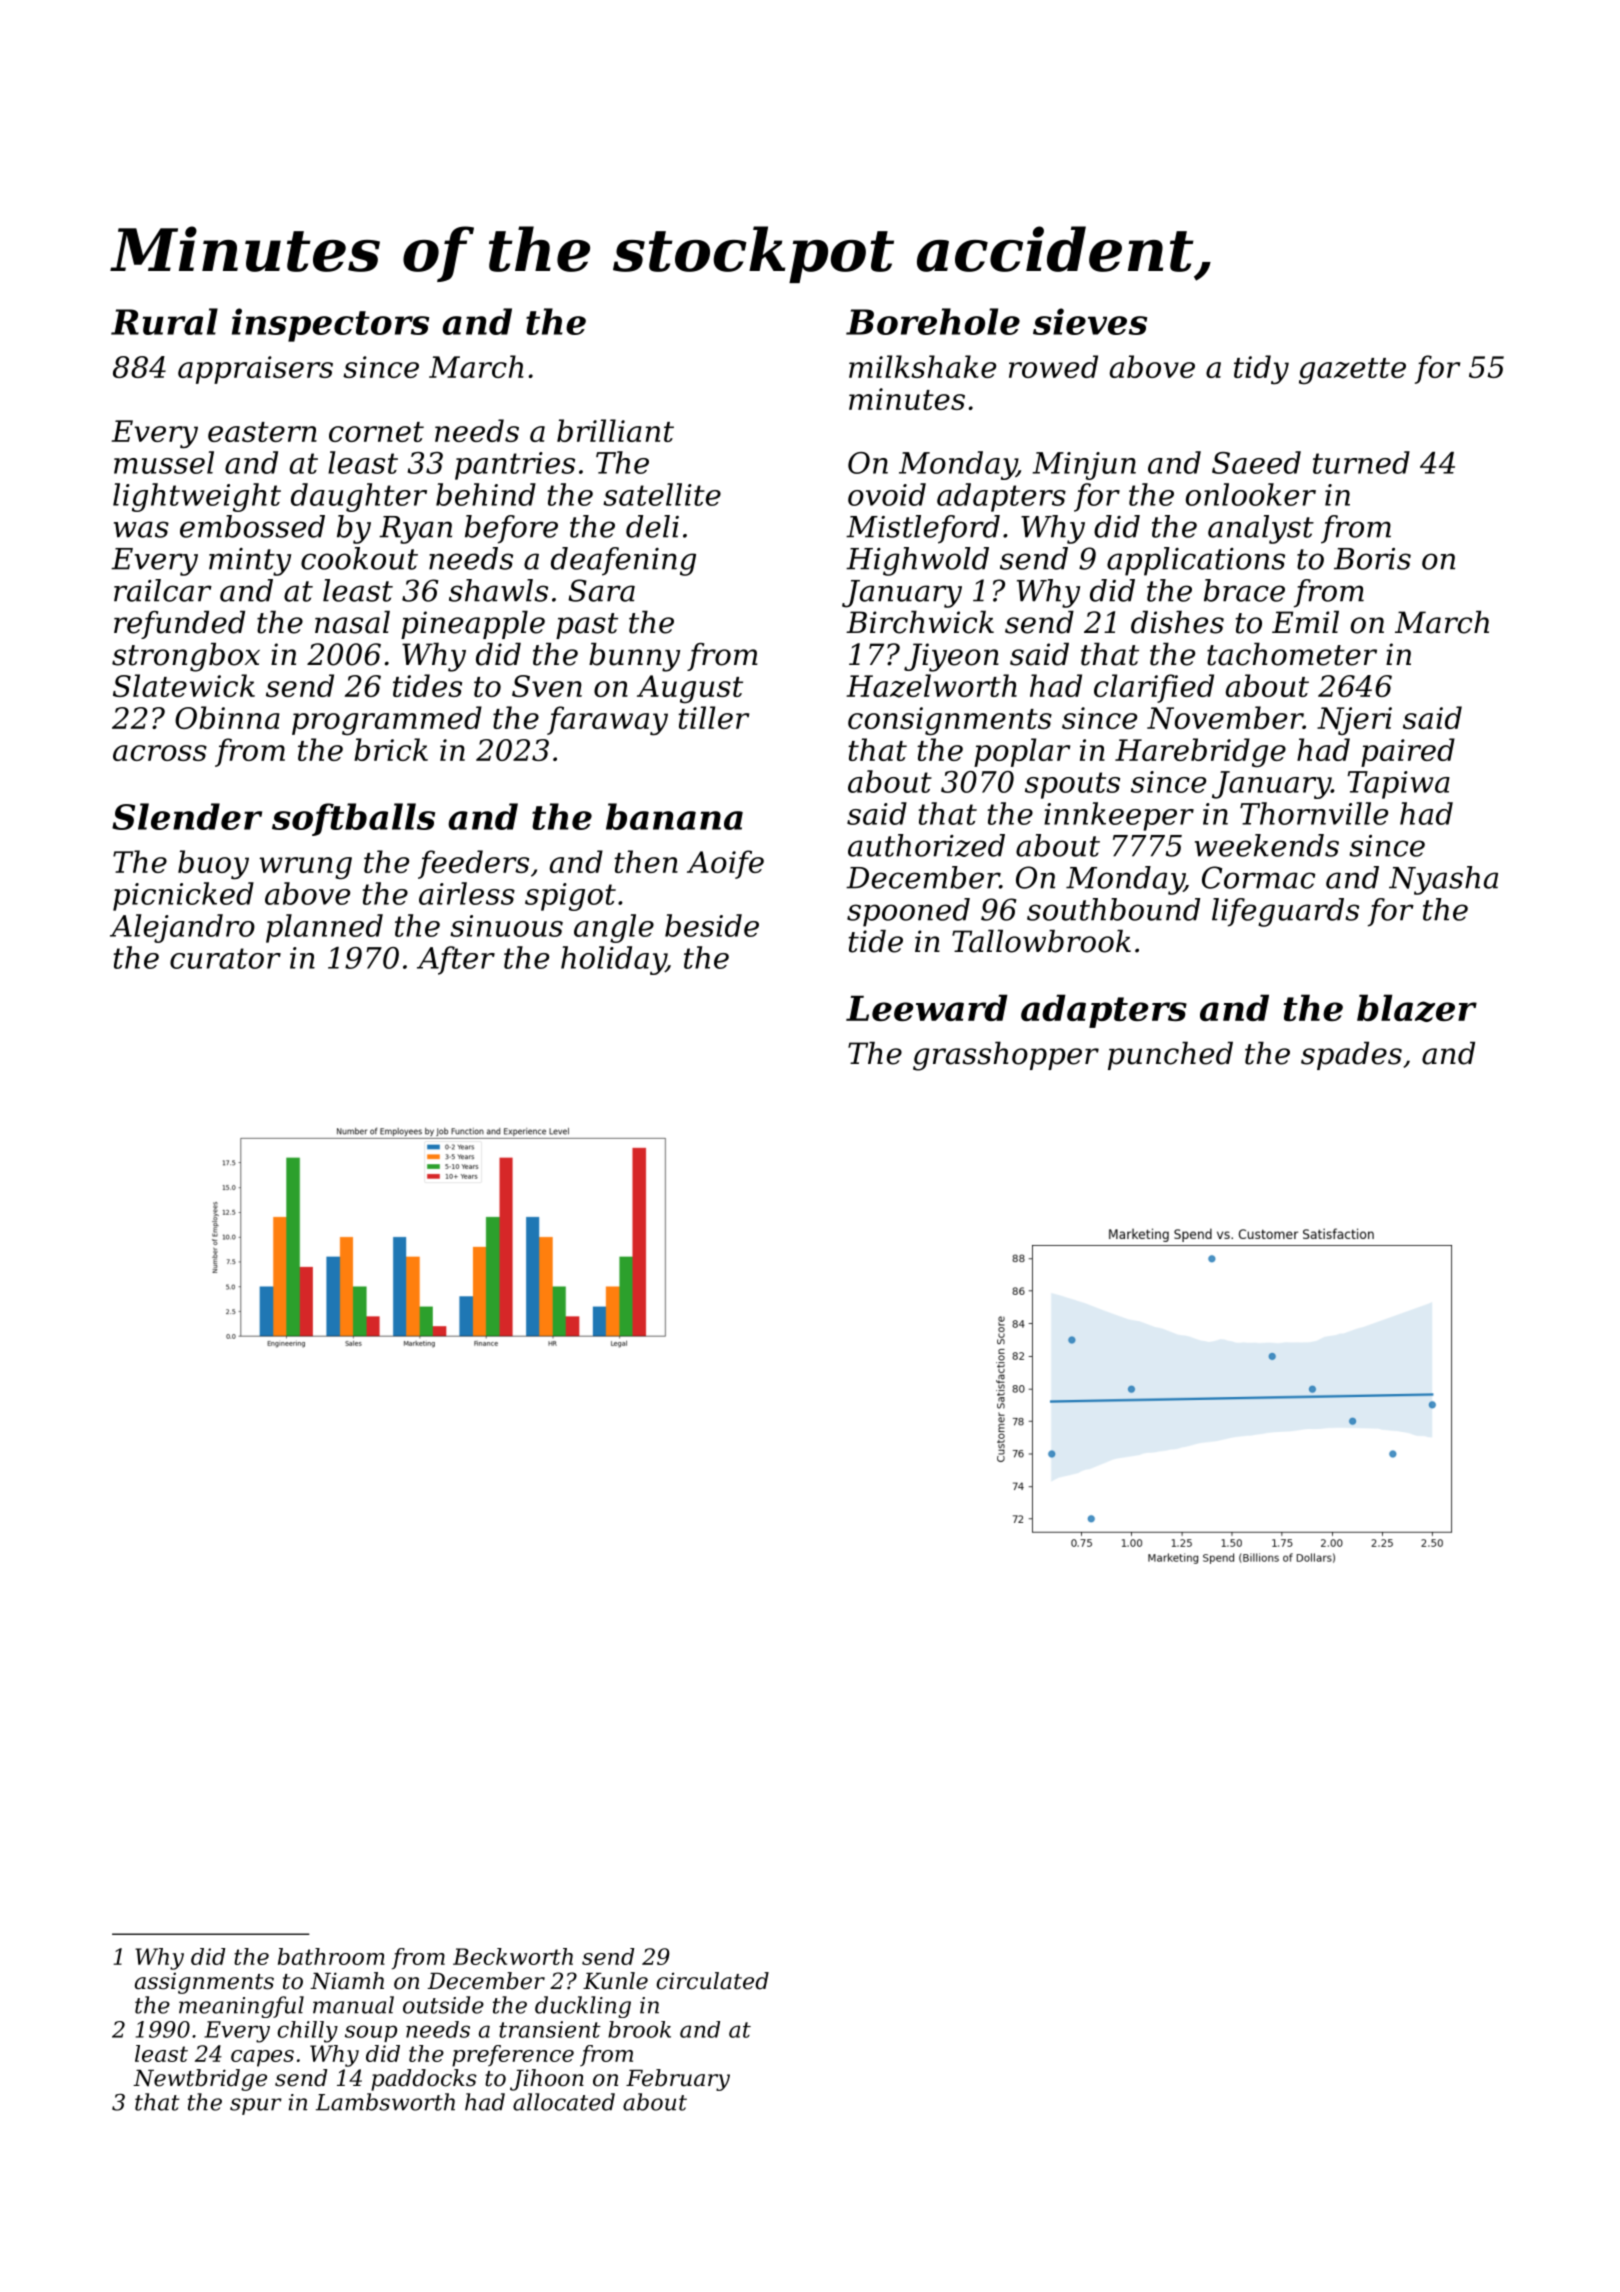 This screenshot has height=2292, width=1620. Describe the element at coordinates (164, 462) in the screenshot. I see `mussel` at that location.
